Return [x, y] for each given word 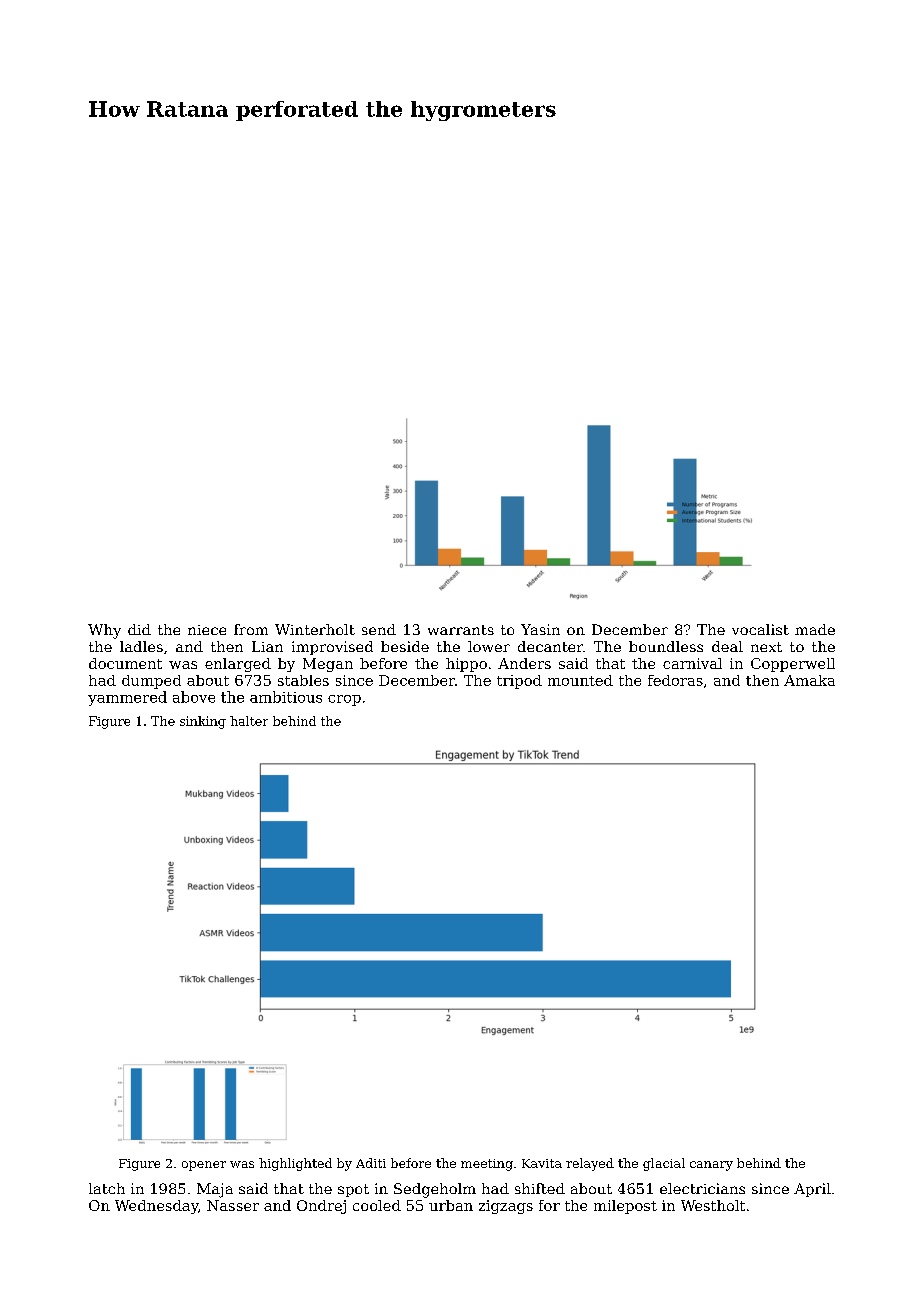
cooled [377, 1205]
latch [107, 1188]
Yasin [540, 629]
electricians [702, 1188]
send [379, 629]
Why [104, 631]
